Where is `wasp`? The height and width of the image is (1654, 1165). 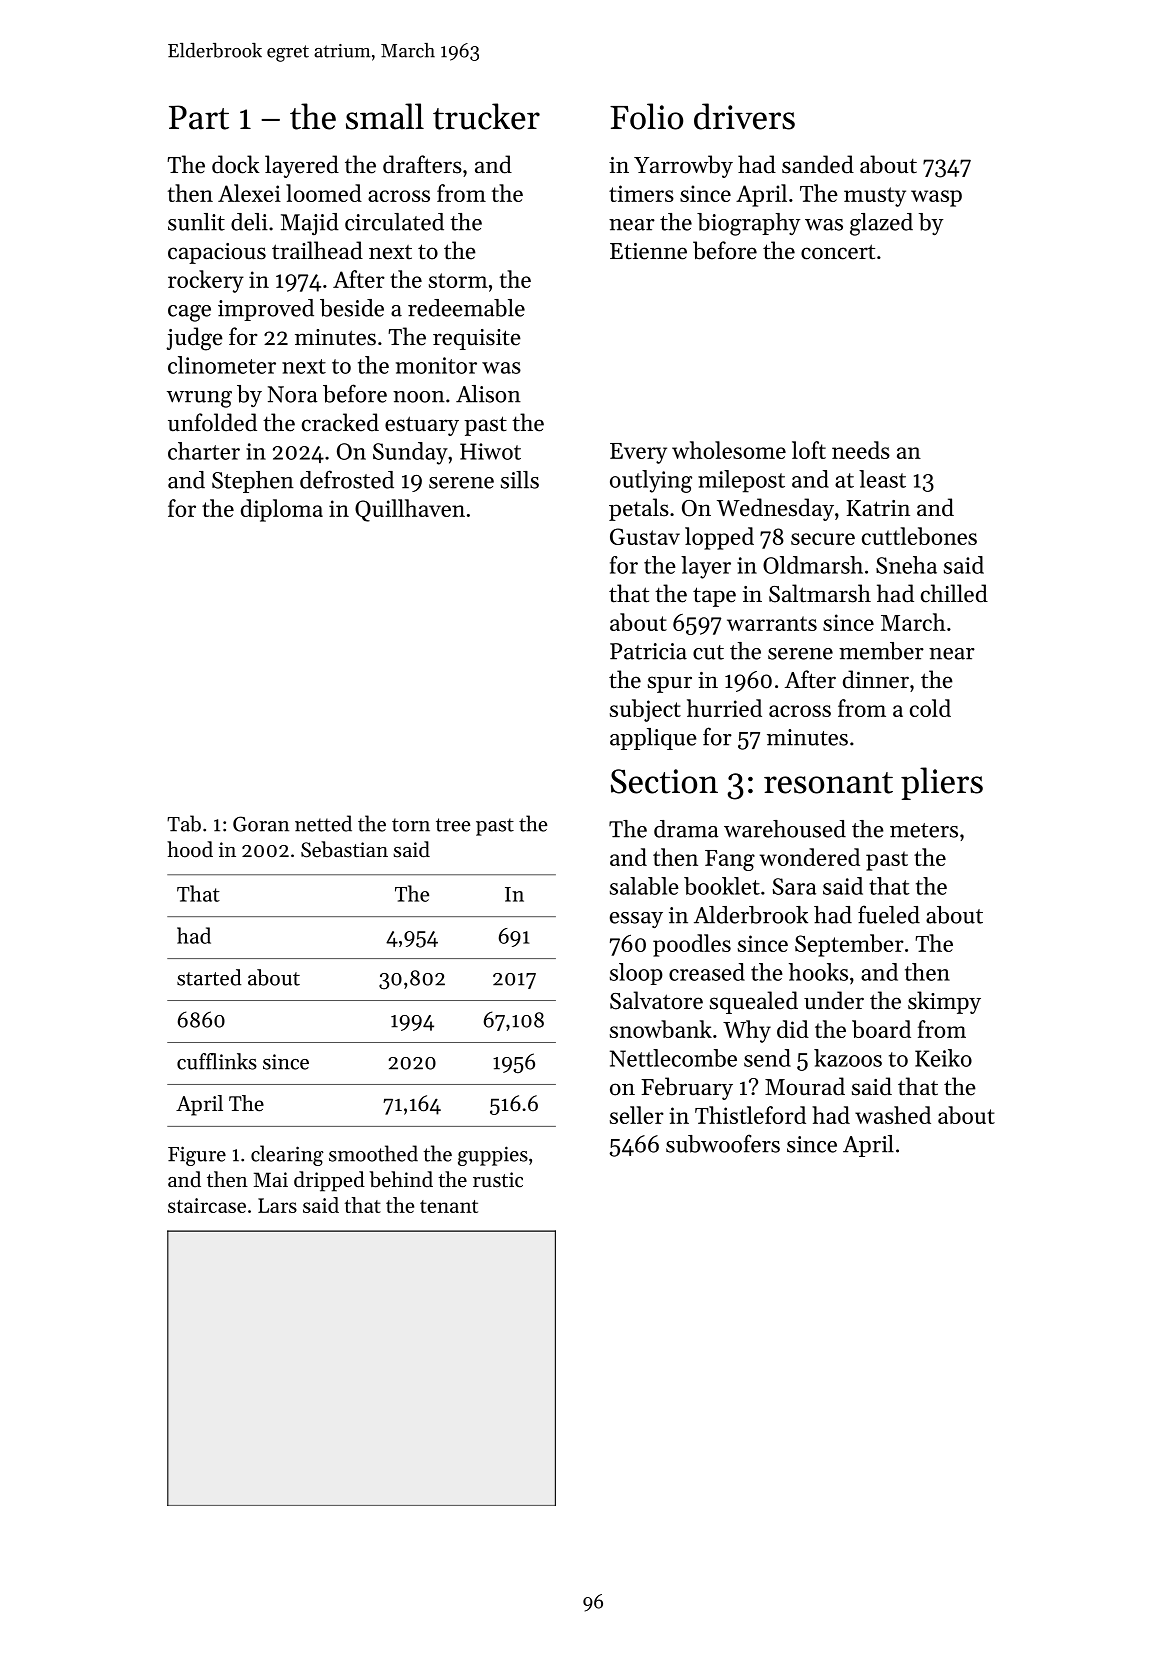
wasp is located at coordinates (936, 198).
